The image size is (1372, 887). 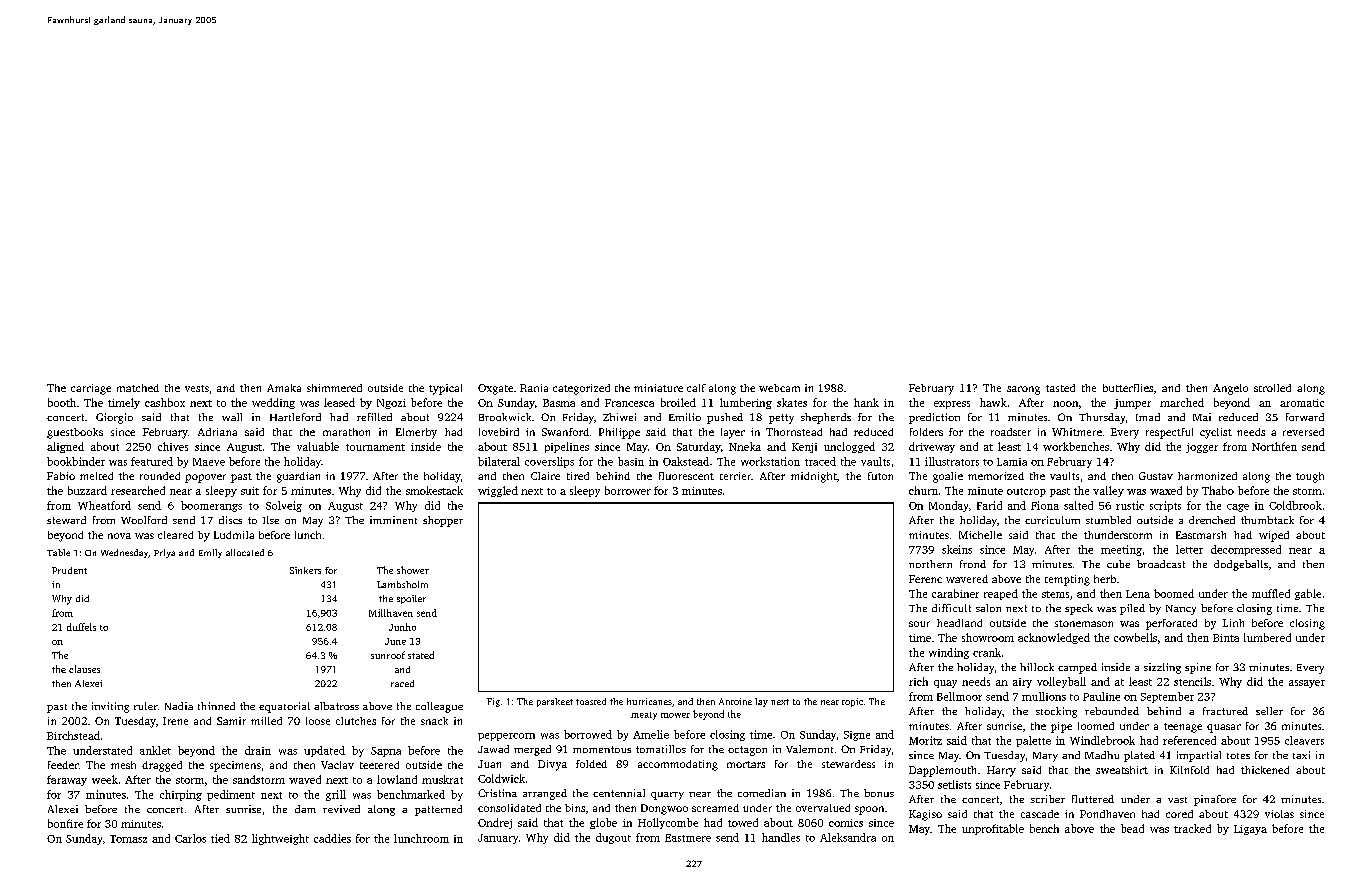 What do you see at coordinates (1012, 462) in the screenshot?
I see `Lamia` at bounding box center [1012, 462].
